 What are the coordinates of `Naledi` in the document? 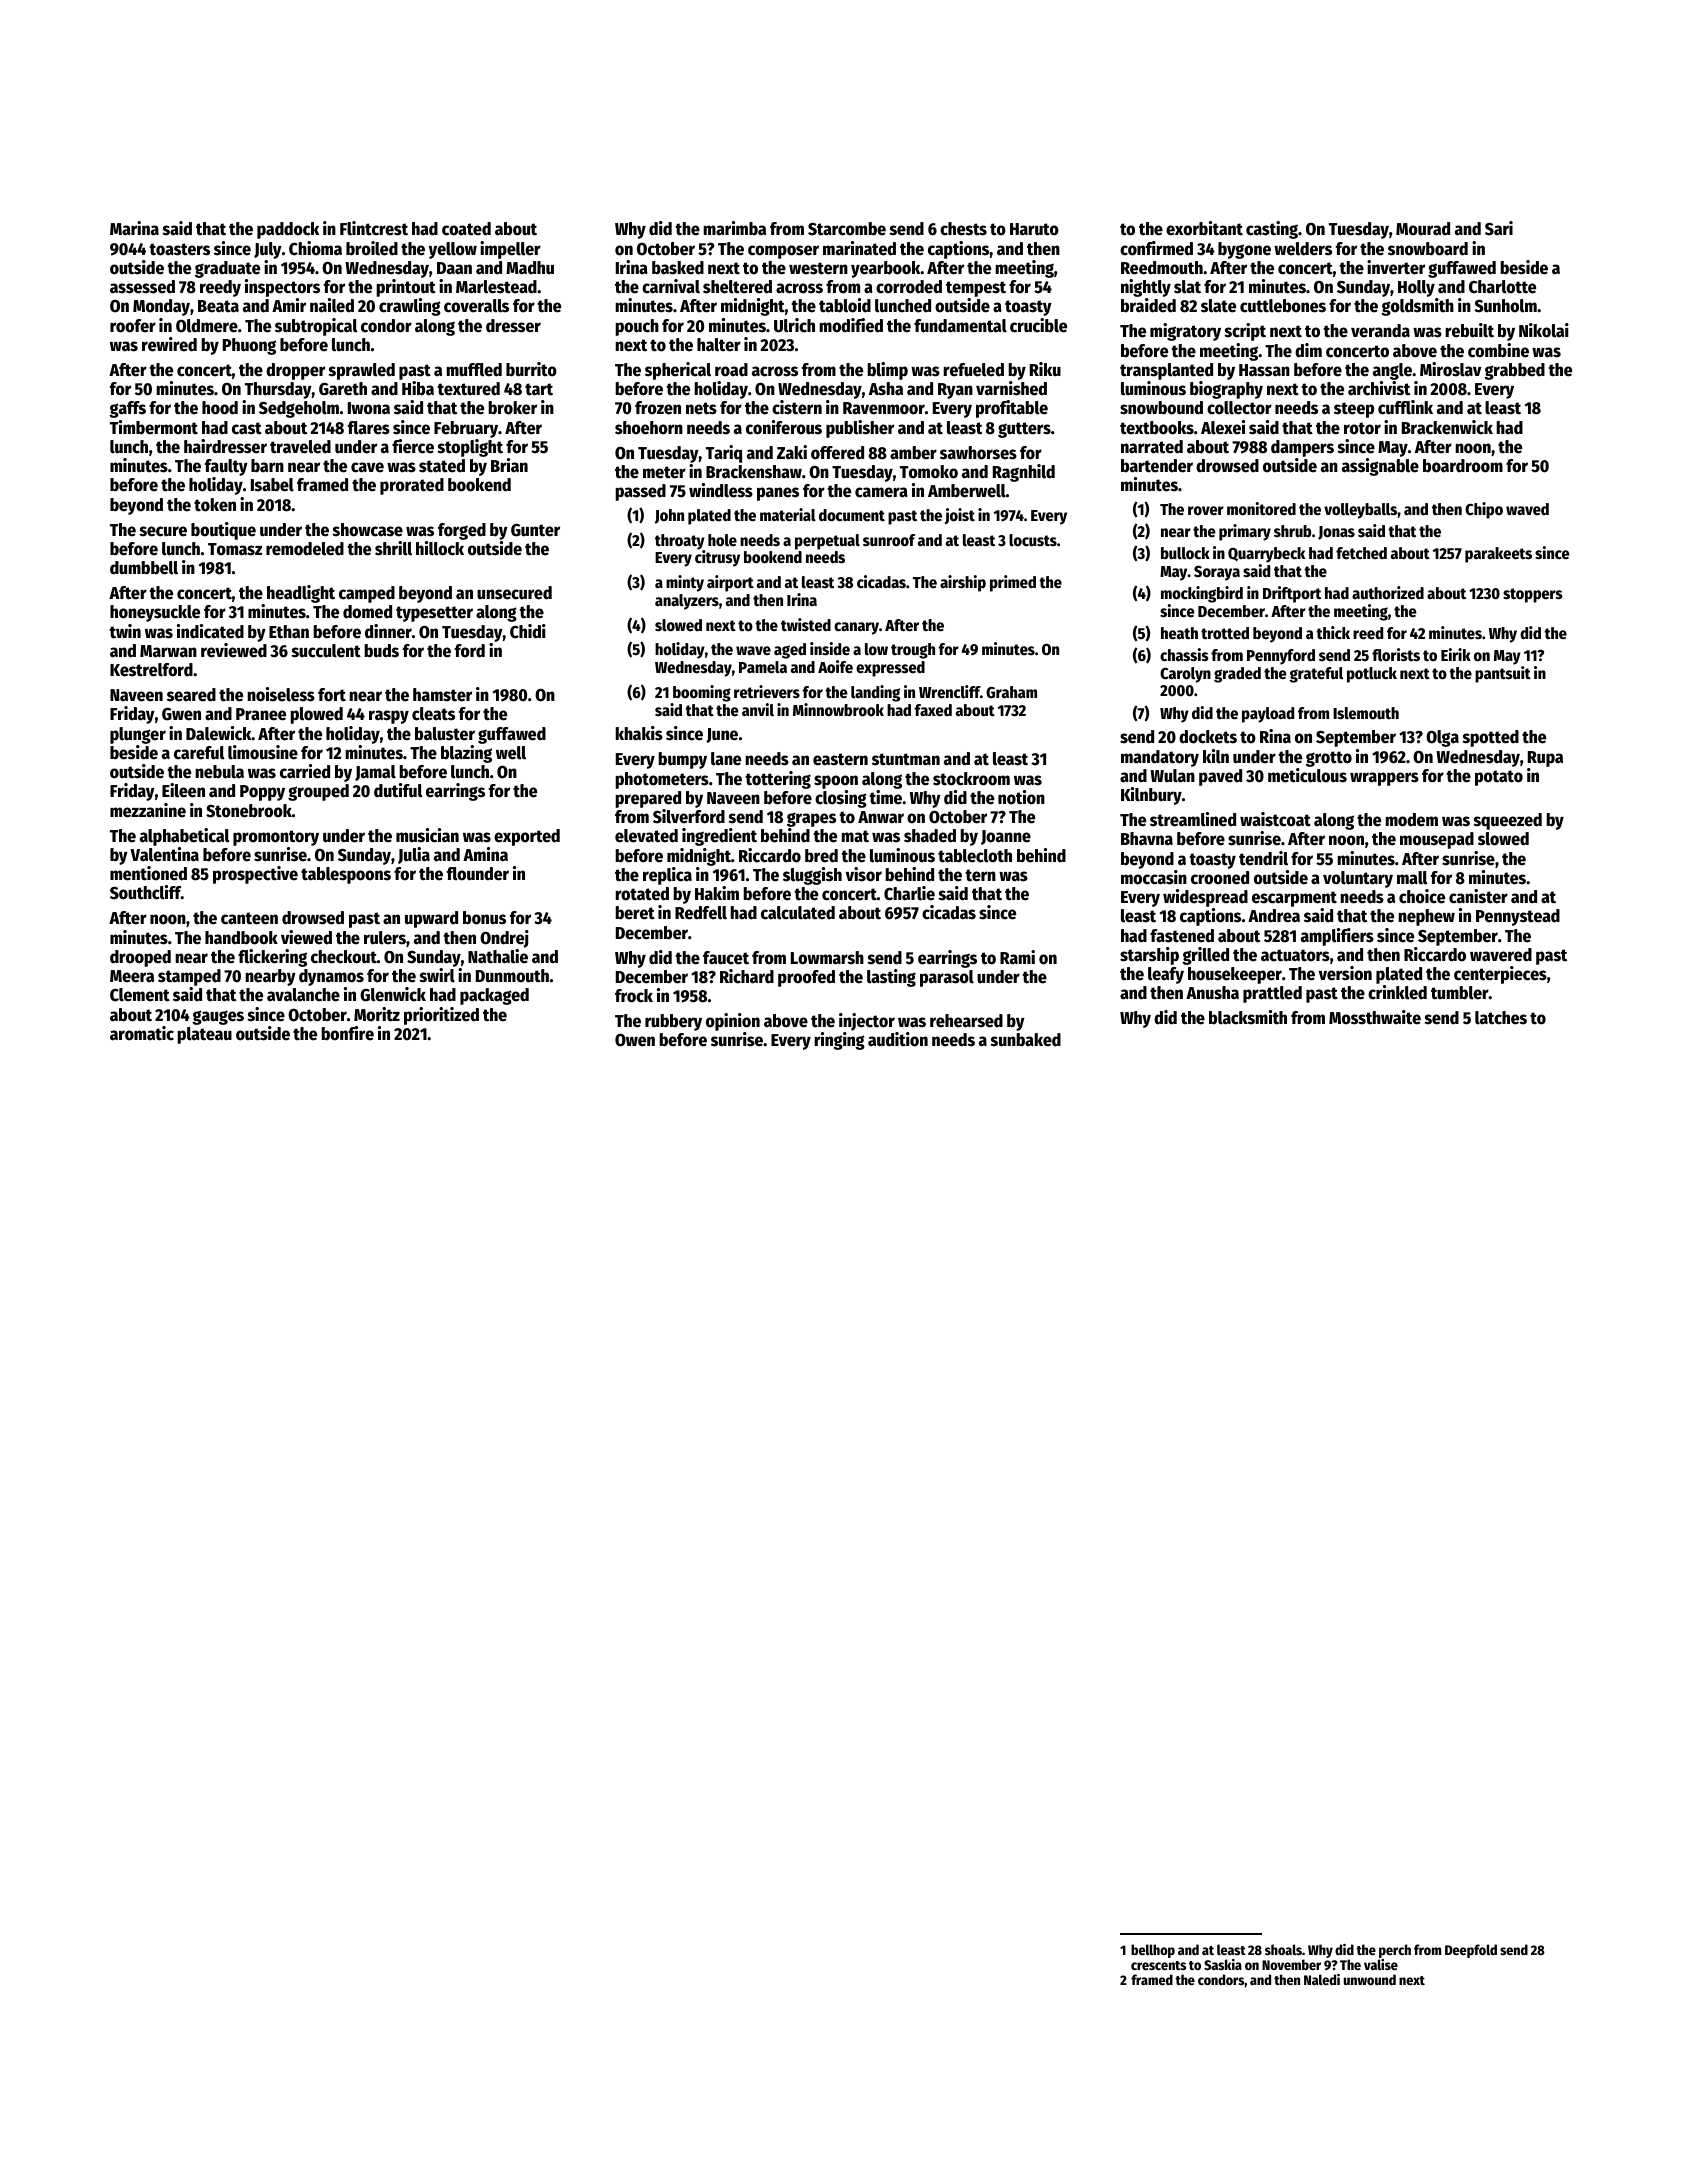 It's located at (1322, 1979).
